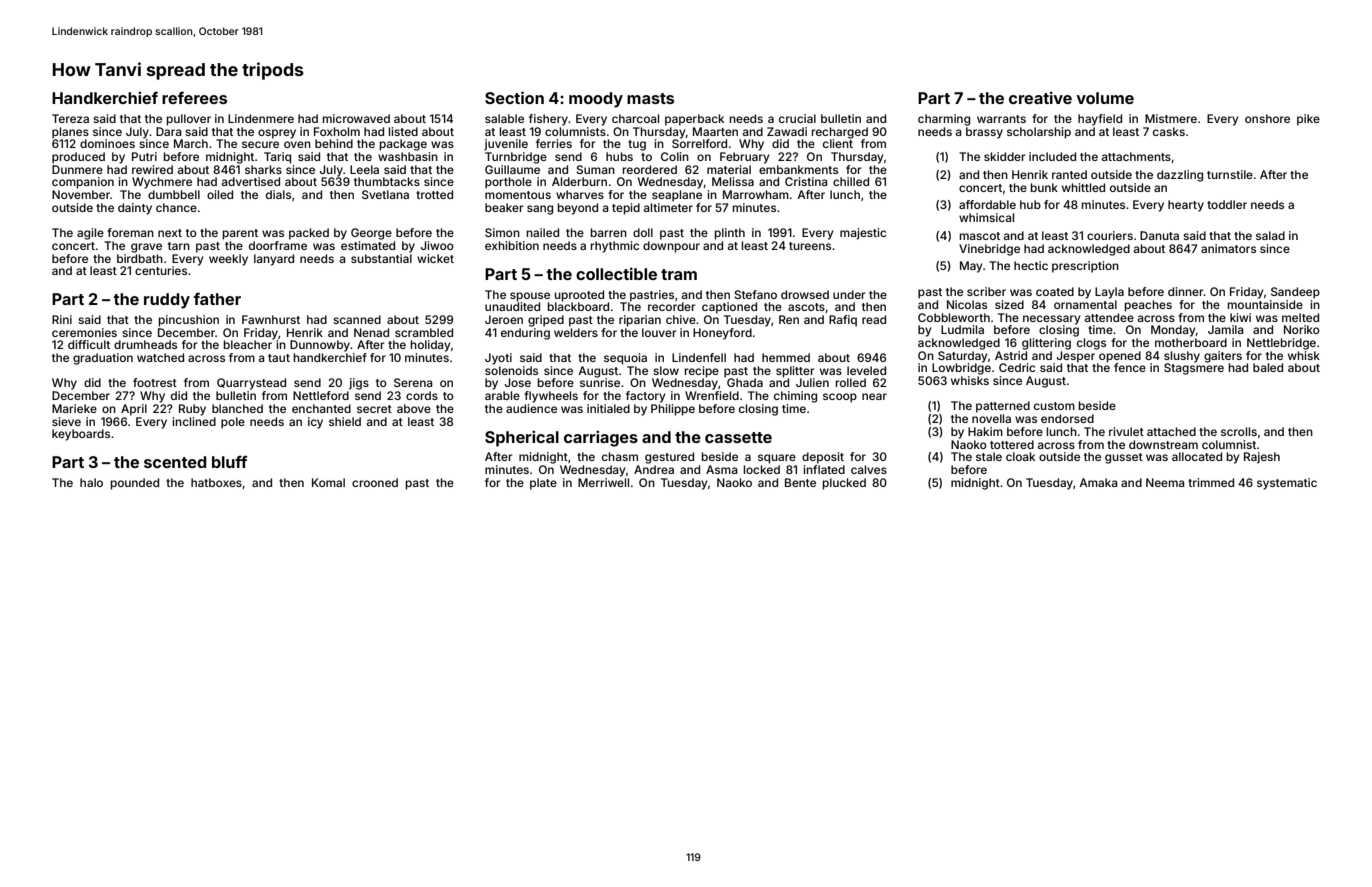 This screenshot has height=887, width=1372. What do you see at coordinates (1067, 418) in the screenshot?
I see `endorsed` at bounding box center [1067, 418].
